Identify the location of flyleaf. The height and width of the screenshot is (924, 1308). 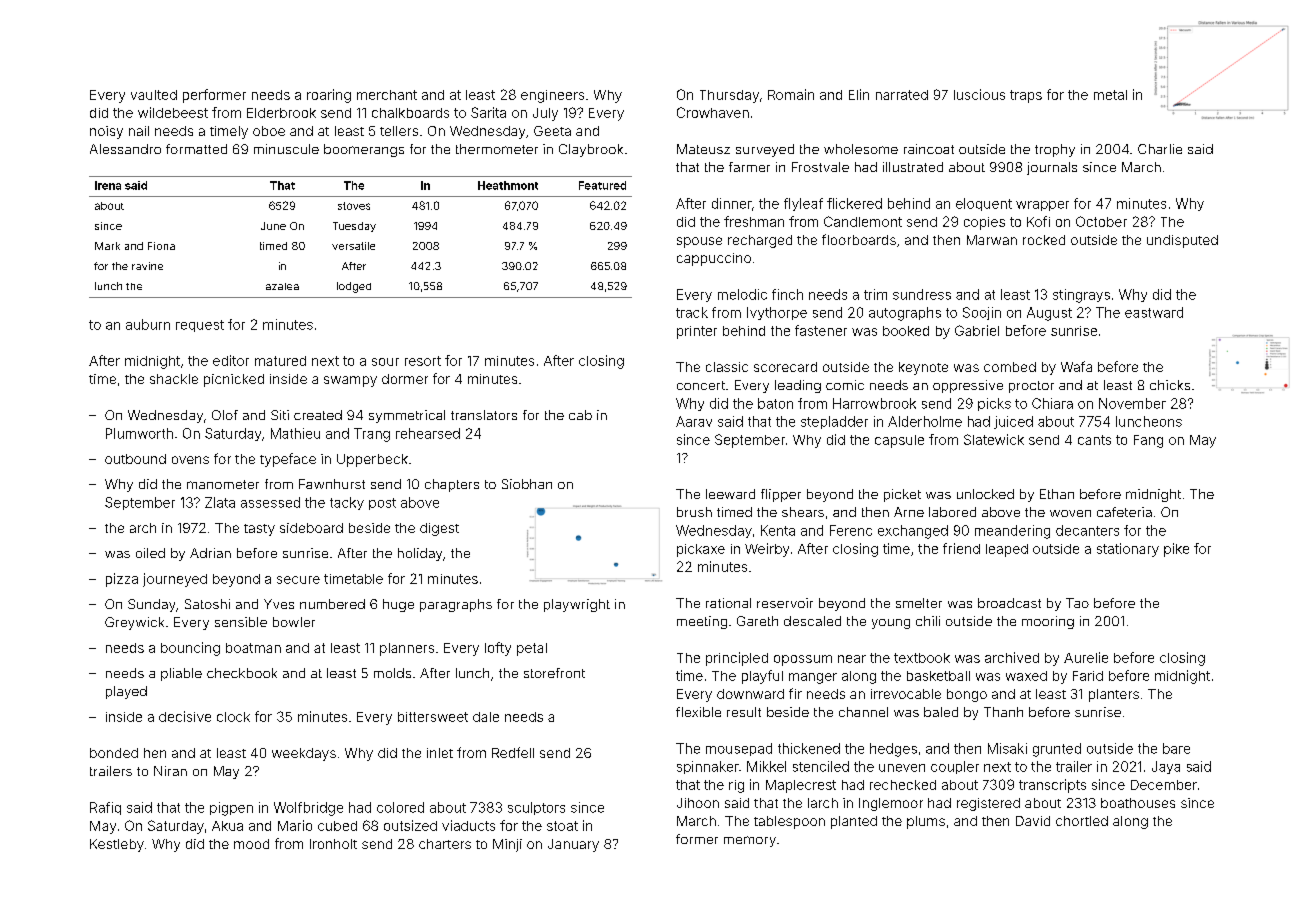
(803, 204).
